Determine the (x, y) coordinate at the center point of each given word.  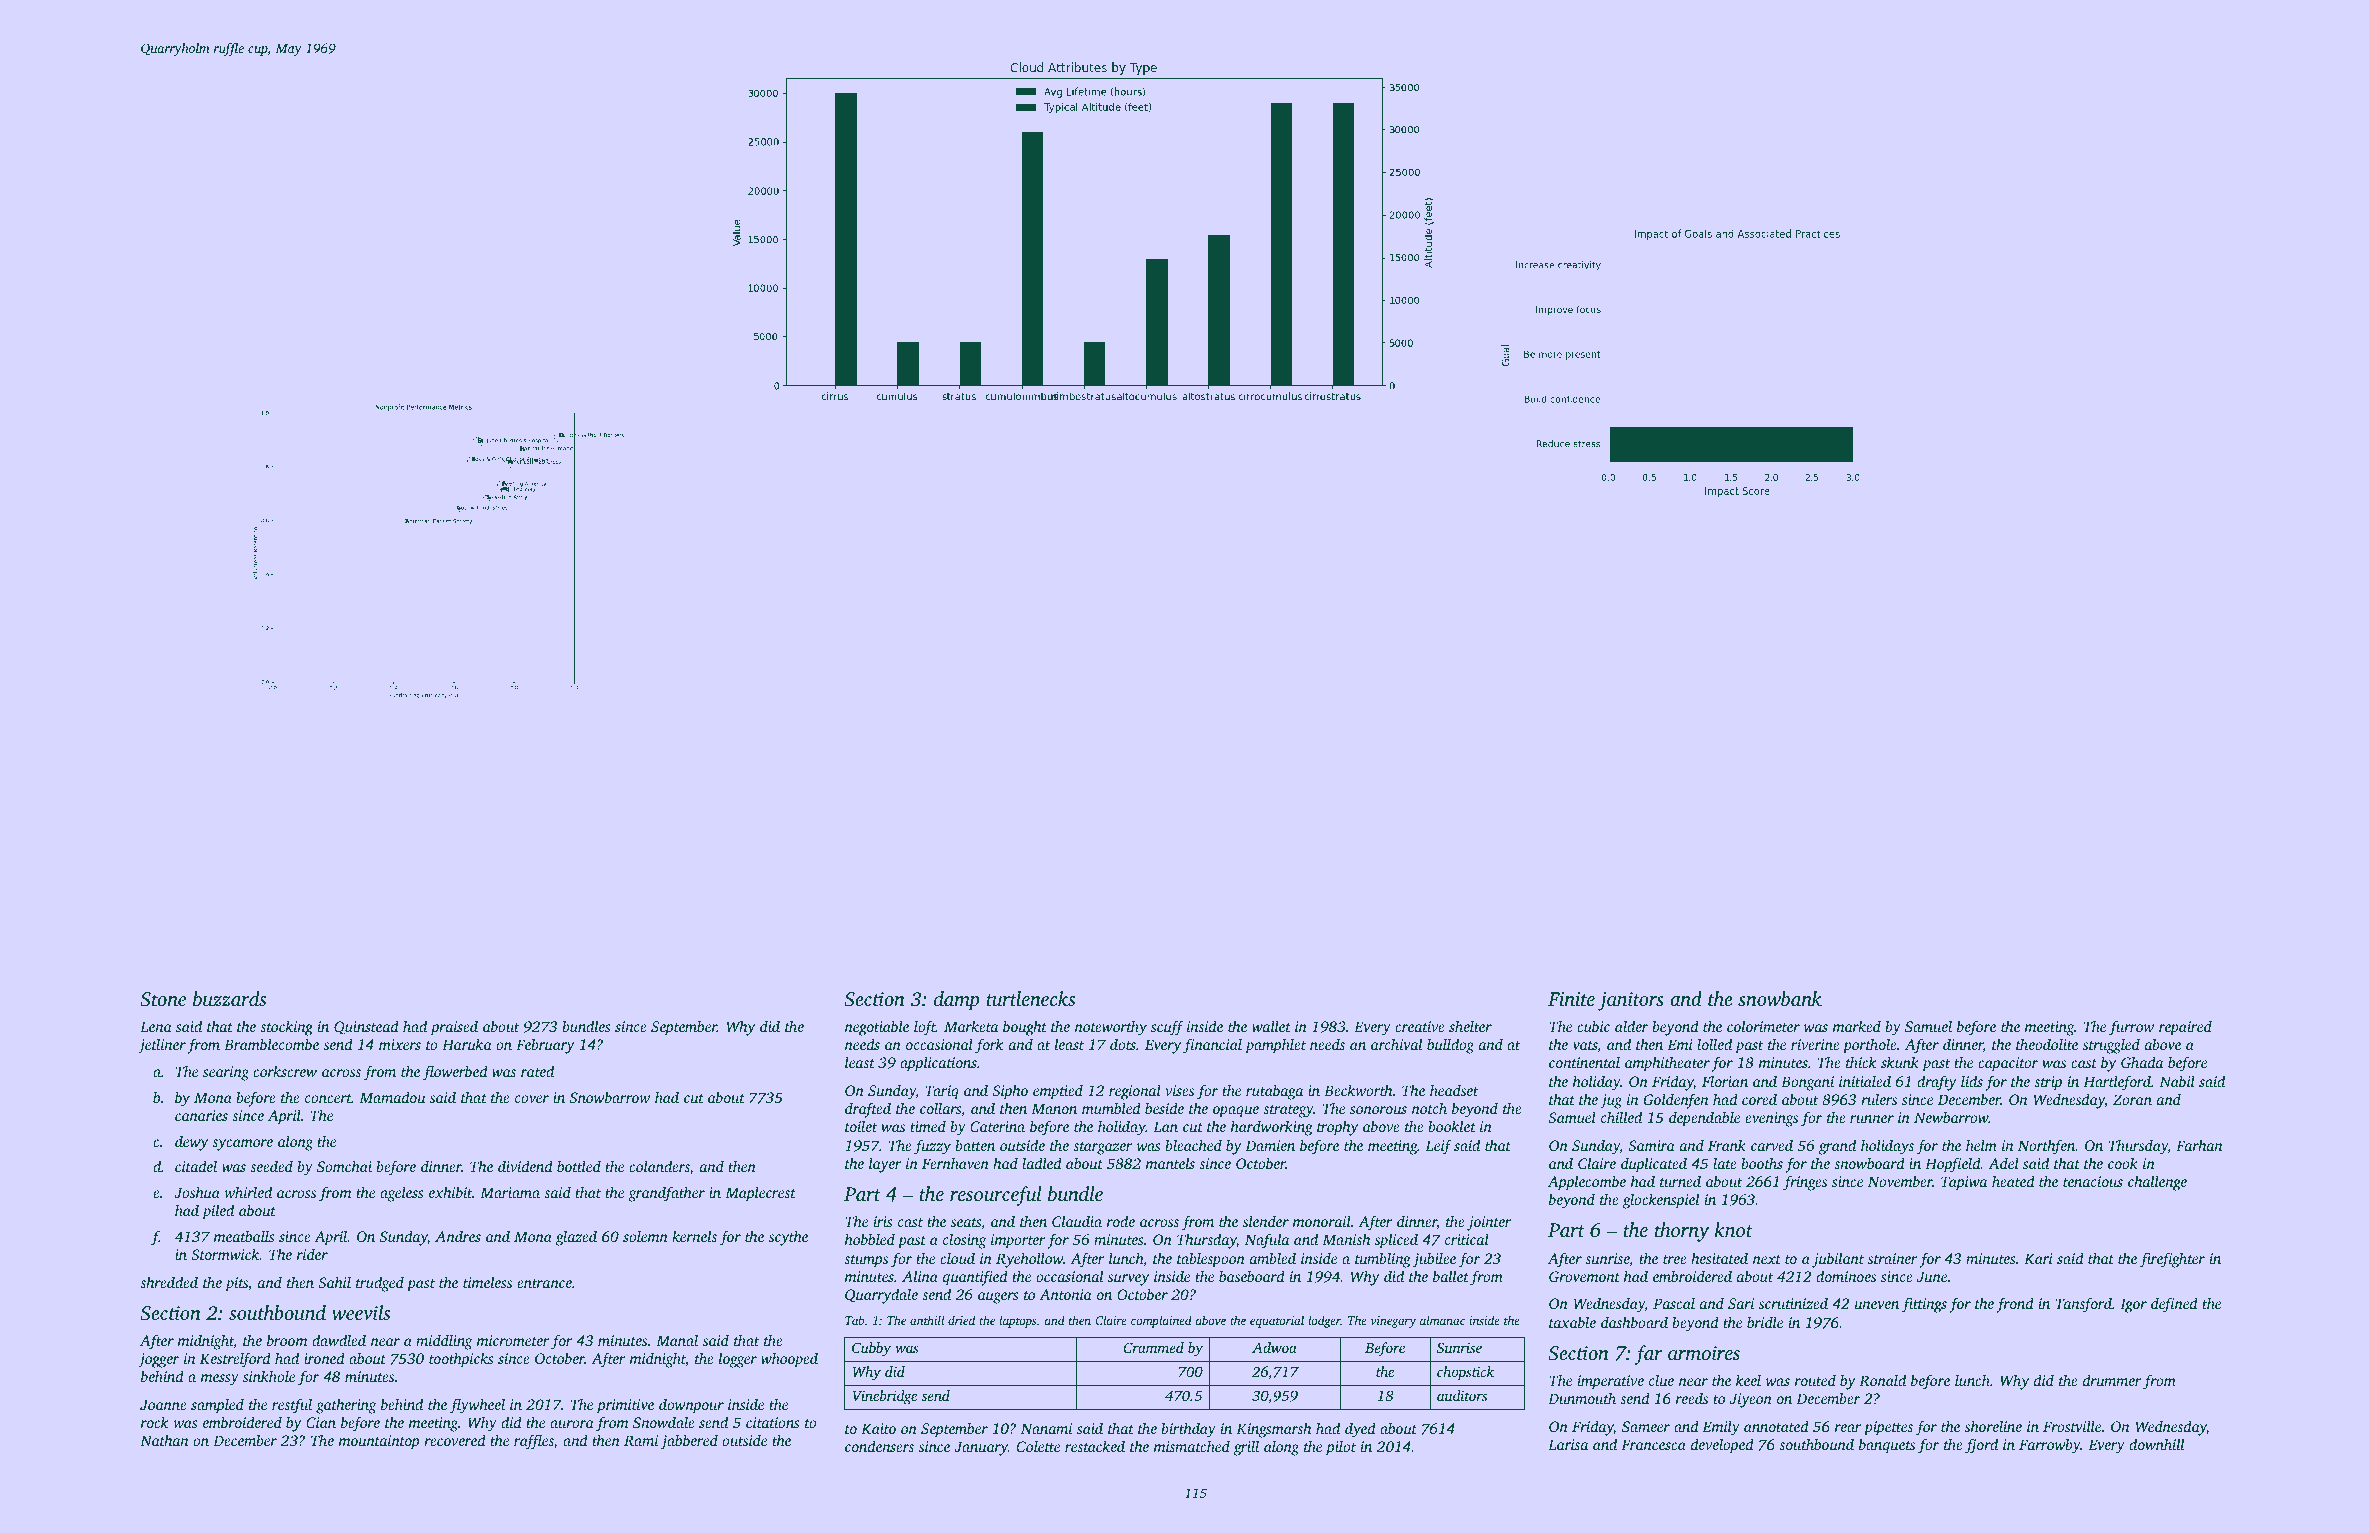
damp (957, 1001)
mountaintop (379, 1442)
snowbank (1780, 999)
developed (1722, 1446)
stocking (286, 1028)
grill (1246, 1448)
